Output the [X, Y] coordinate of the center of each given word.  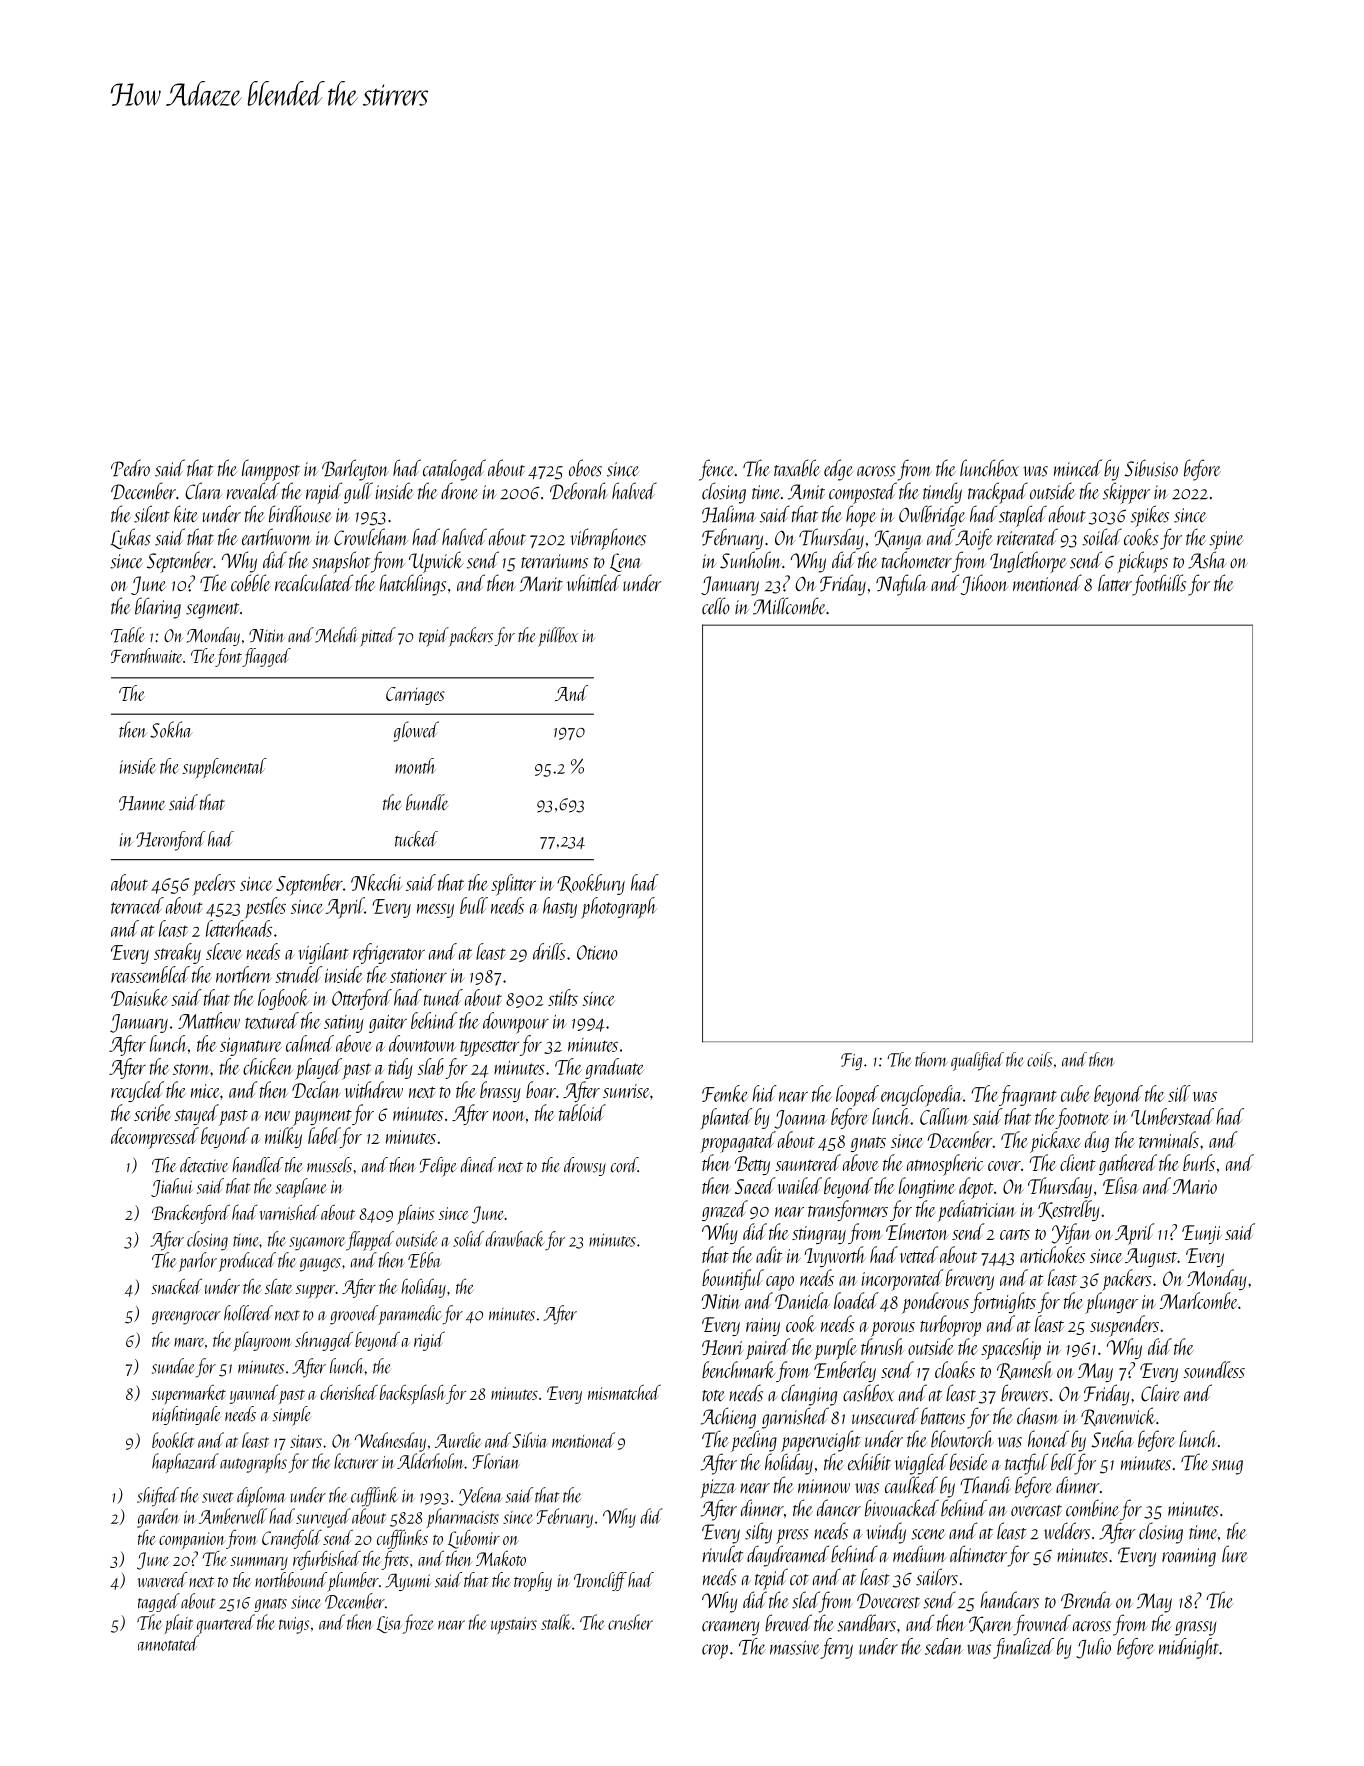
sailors [937, 1577]
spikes [1150, 516]
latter [1115, 583]
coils [1039, 1059]
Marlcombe [1199, 1300]
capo [780, 1283]
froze [418, 1624]
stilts [563, 997]
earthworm [277, 537]
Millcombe [789, 606]
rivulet [722, 1554]
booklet [173, 1440]
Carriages [415, 696]
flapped [370, 1241]
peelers [213, 885]
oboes [585, 468]
